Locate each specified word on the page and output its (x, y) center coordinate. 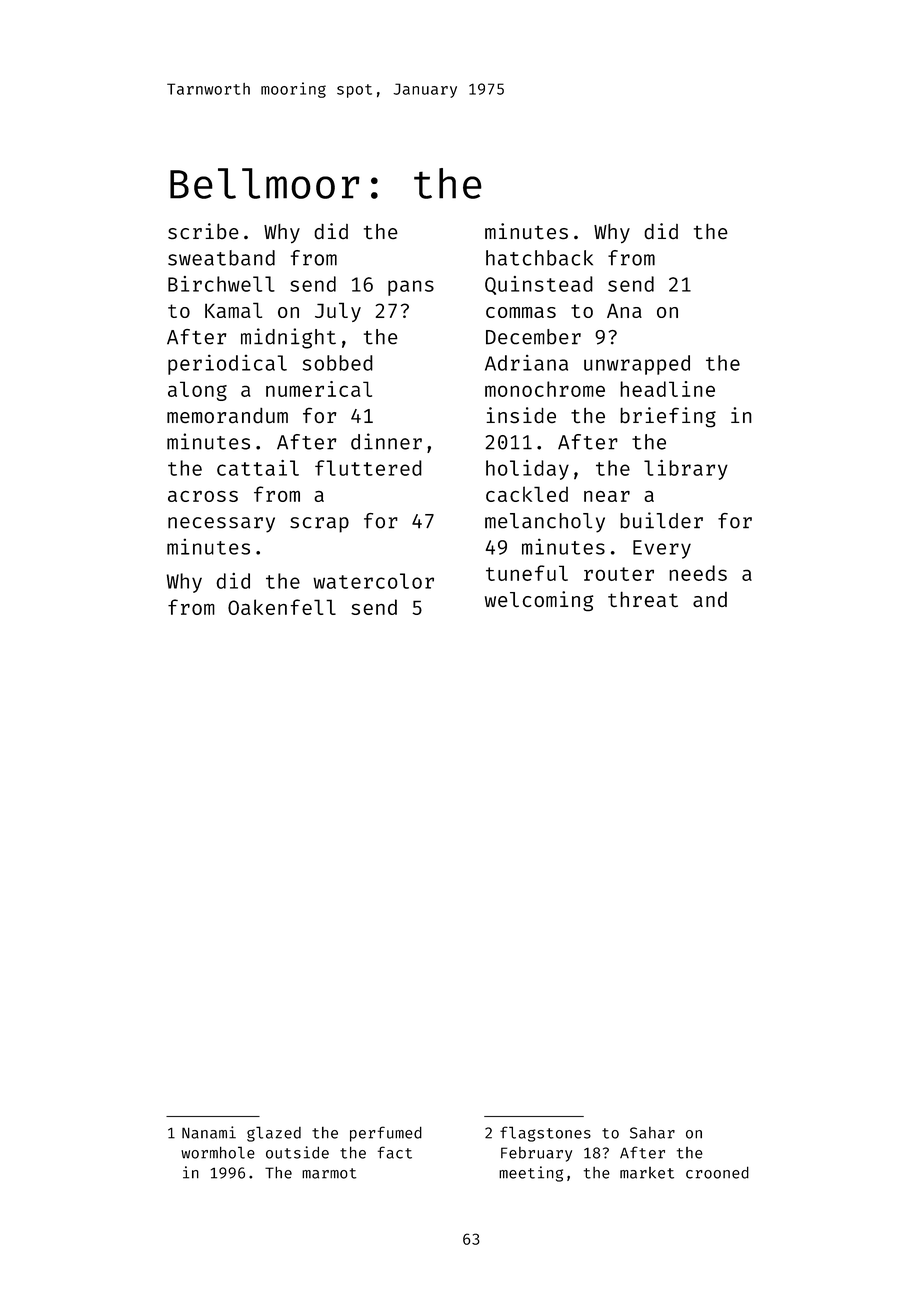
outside (297, 1152)
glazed (274, 1134)
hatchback (539, 258)
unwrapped (637, 365)
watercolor (373, 581)
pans (411, 288)
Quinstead (539, 285)
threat (643, 599)
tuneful (527, 573)
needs (698, 573)
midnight (288, 338)
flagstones (545, 1134)
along (197, 391)
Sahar (652, 1133)
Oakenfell (282, 607)
